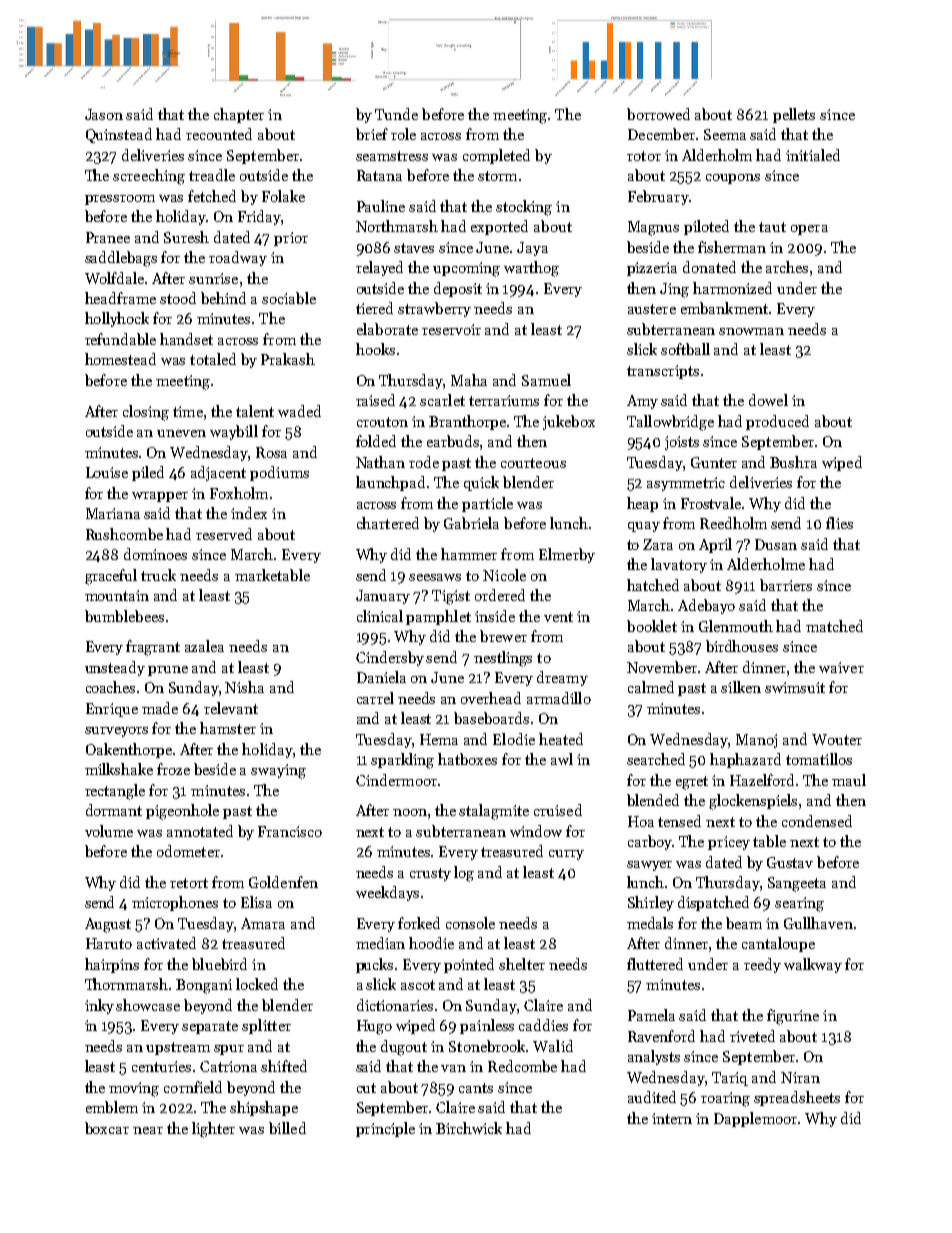  What do you see at coordinates (264, 1108) in the screenshot?
I see `shipshape` at bounding box center [264, 1108].
